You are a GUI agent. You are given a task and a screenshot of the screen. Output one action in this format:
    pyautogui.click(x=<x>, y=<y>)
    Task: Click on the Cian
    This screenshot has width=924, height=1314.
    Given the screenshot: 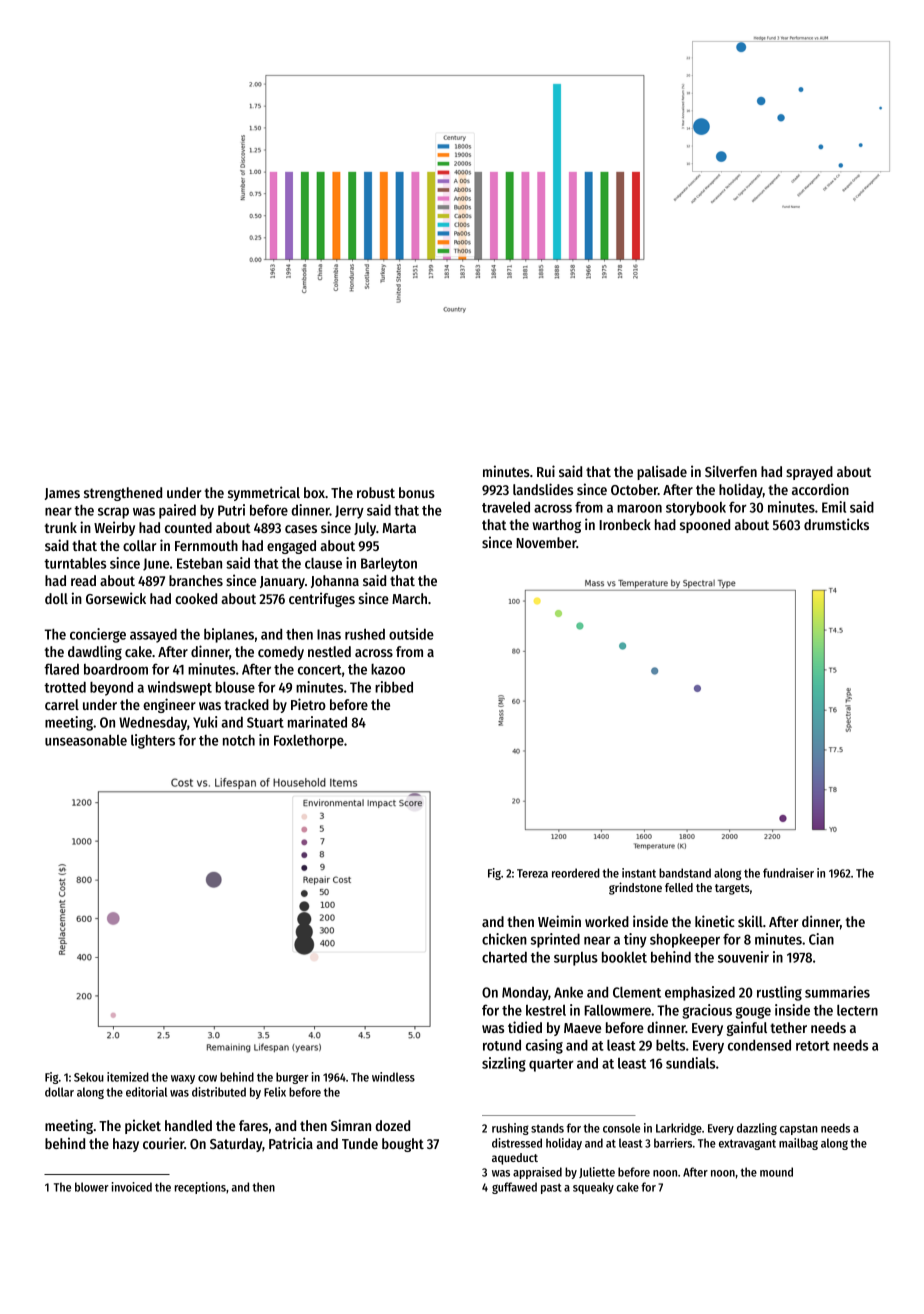 What is the action you would take?
    pyautogui.click(x=821, y=939)
